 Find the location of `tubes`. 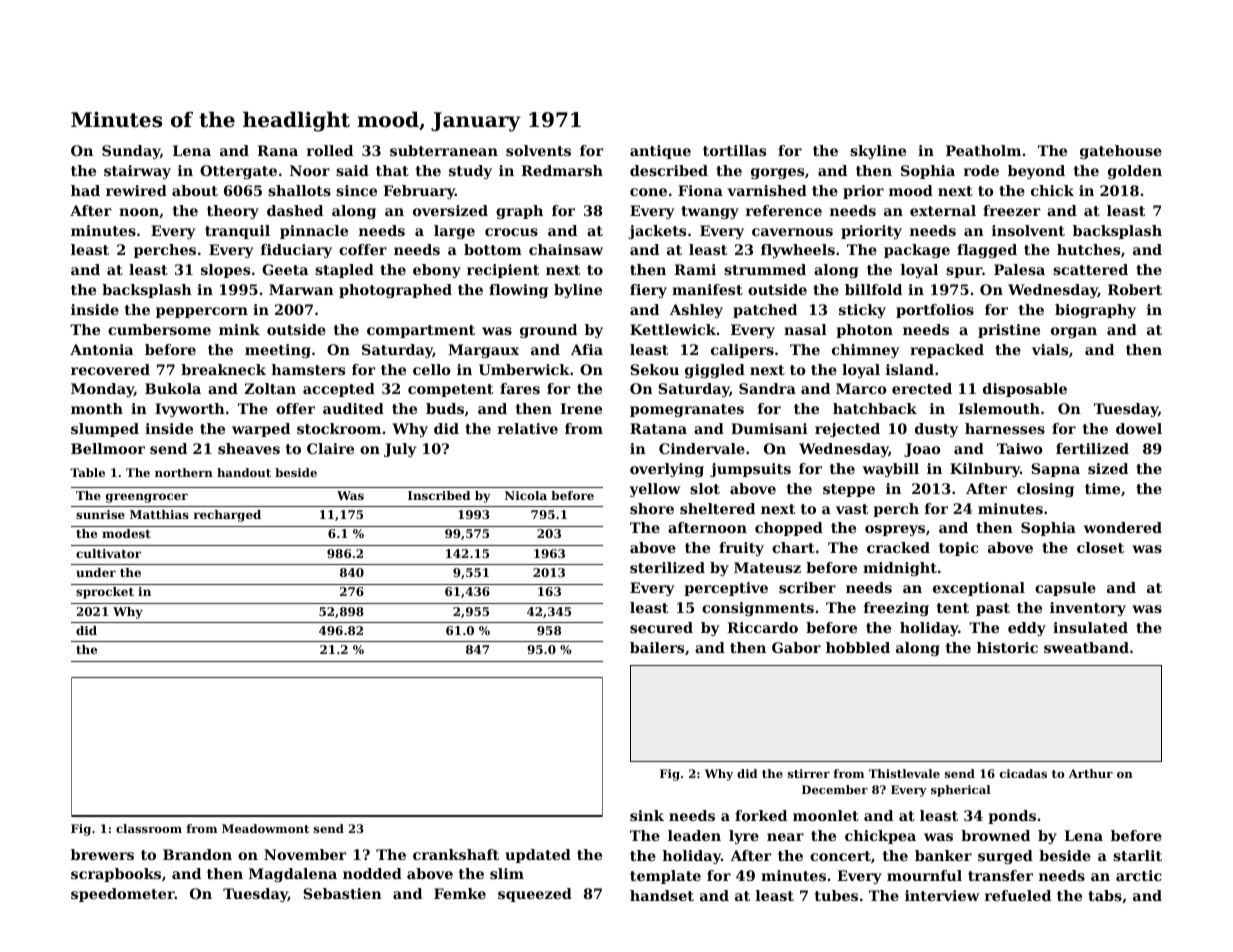

tubes is located at coordinates (836, 895).
